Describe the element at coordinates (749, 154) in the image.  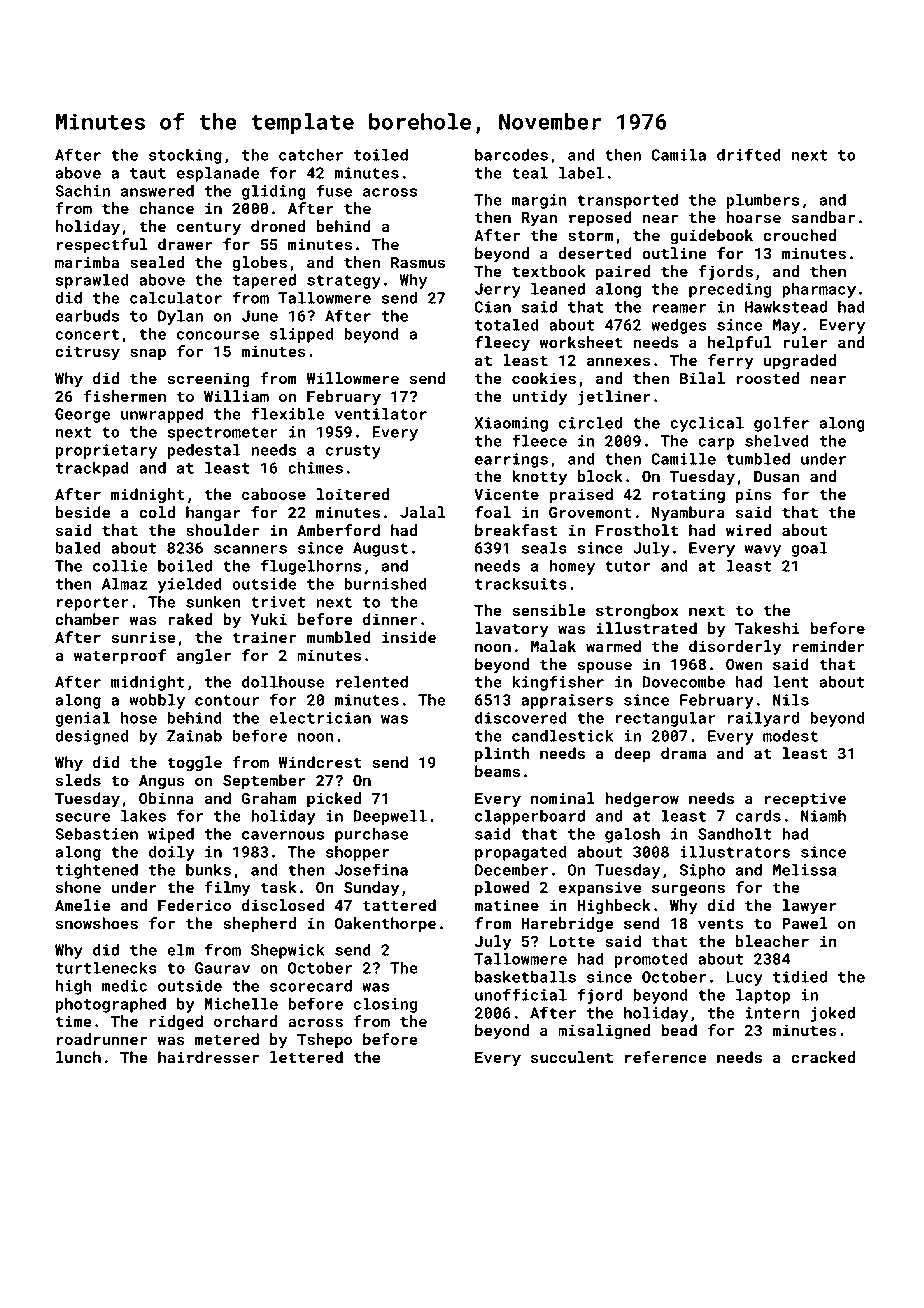
I see `drifted` at that location.
